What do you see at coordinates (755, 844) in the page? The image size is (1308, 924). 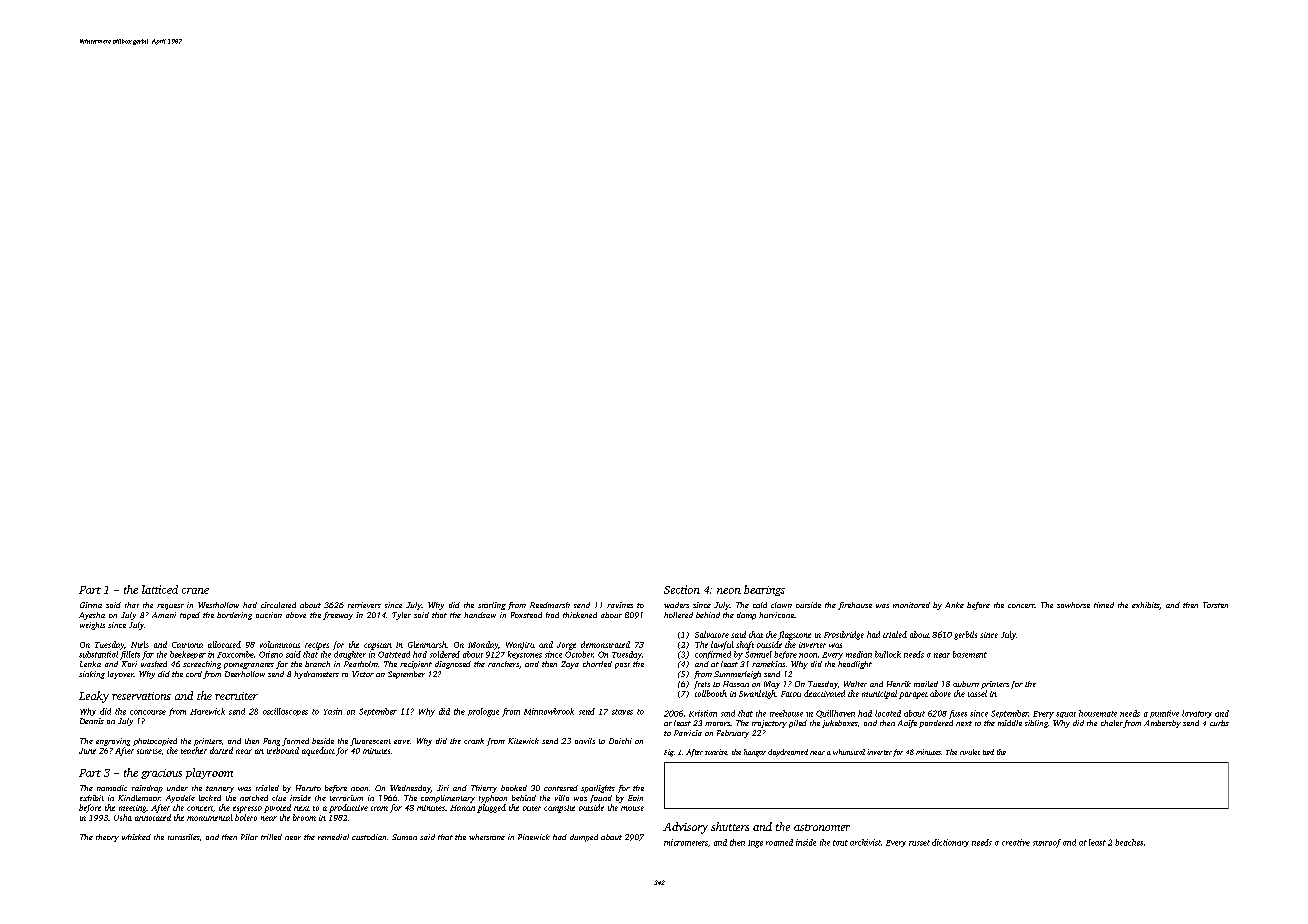 I see `Inge` at bounding box center [755, 844].
